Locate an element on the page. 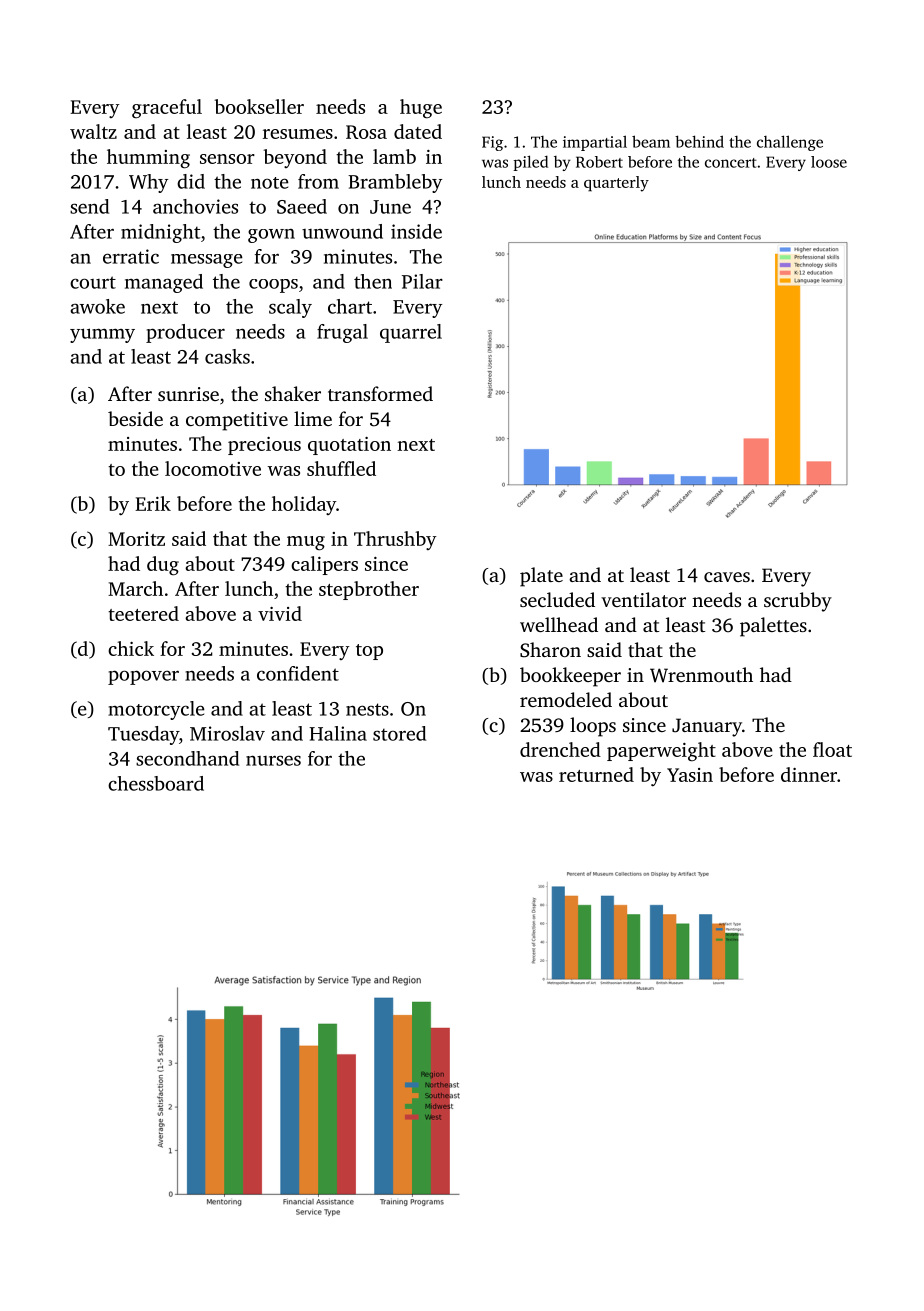 The width and height of the document is (924, 1311). quotation is located at coordinates (349, 446).
